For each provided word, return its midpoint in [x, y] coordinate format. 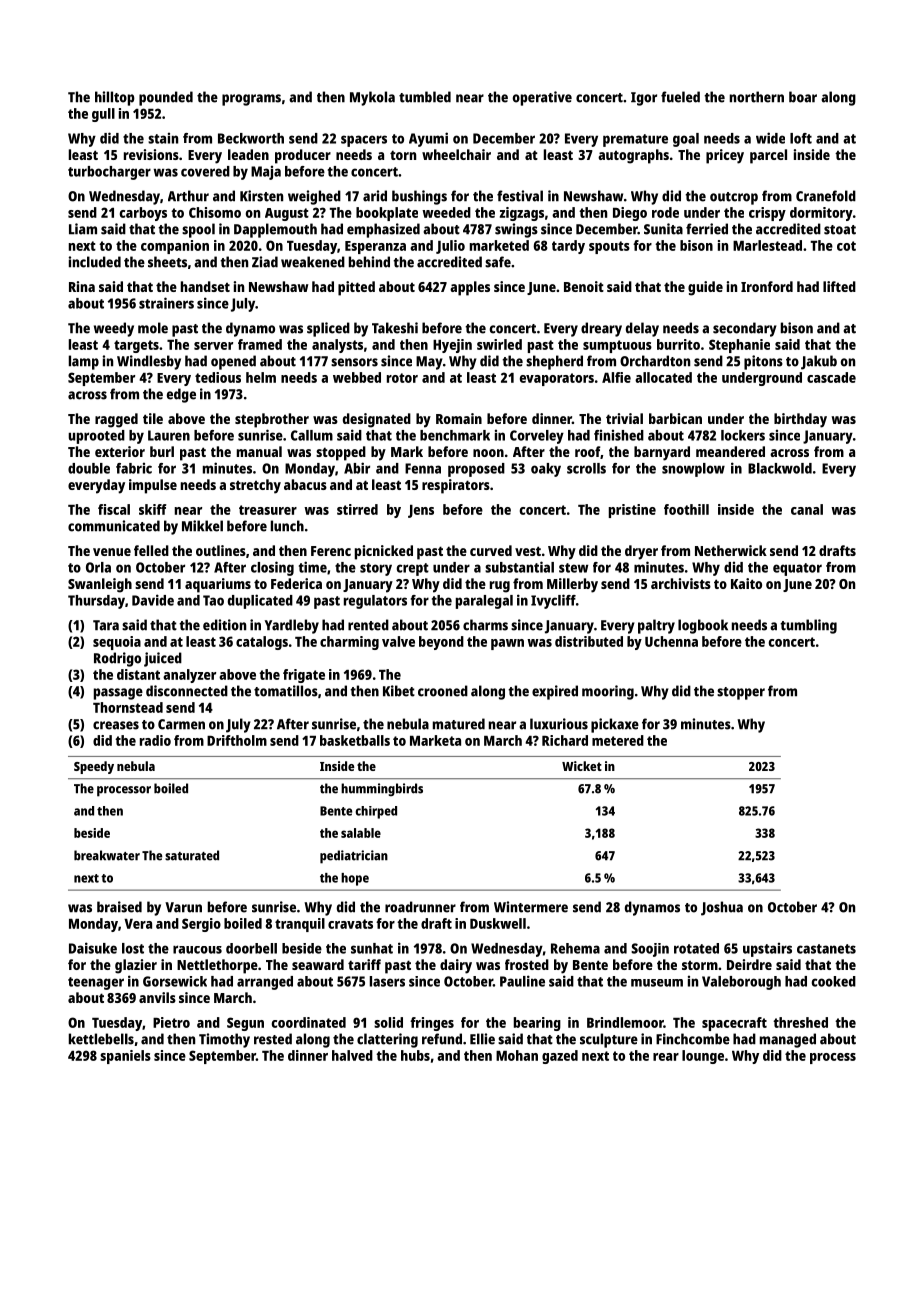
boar [803, 97]
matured [459, 724]
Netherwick [731, 550]
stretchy [255, 486]
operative [542, 98]
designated [377, 420]
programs [251, 100]
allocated [663, 377]
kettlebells [101, 1039]
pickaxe [615, 725]
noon [488, 453]
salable [361, 833]
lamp [84, 362]
